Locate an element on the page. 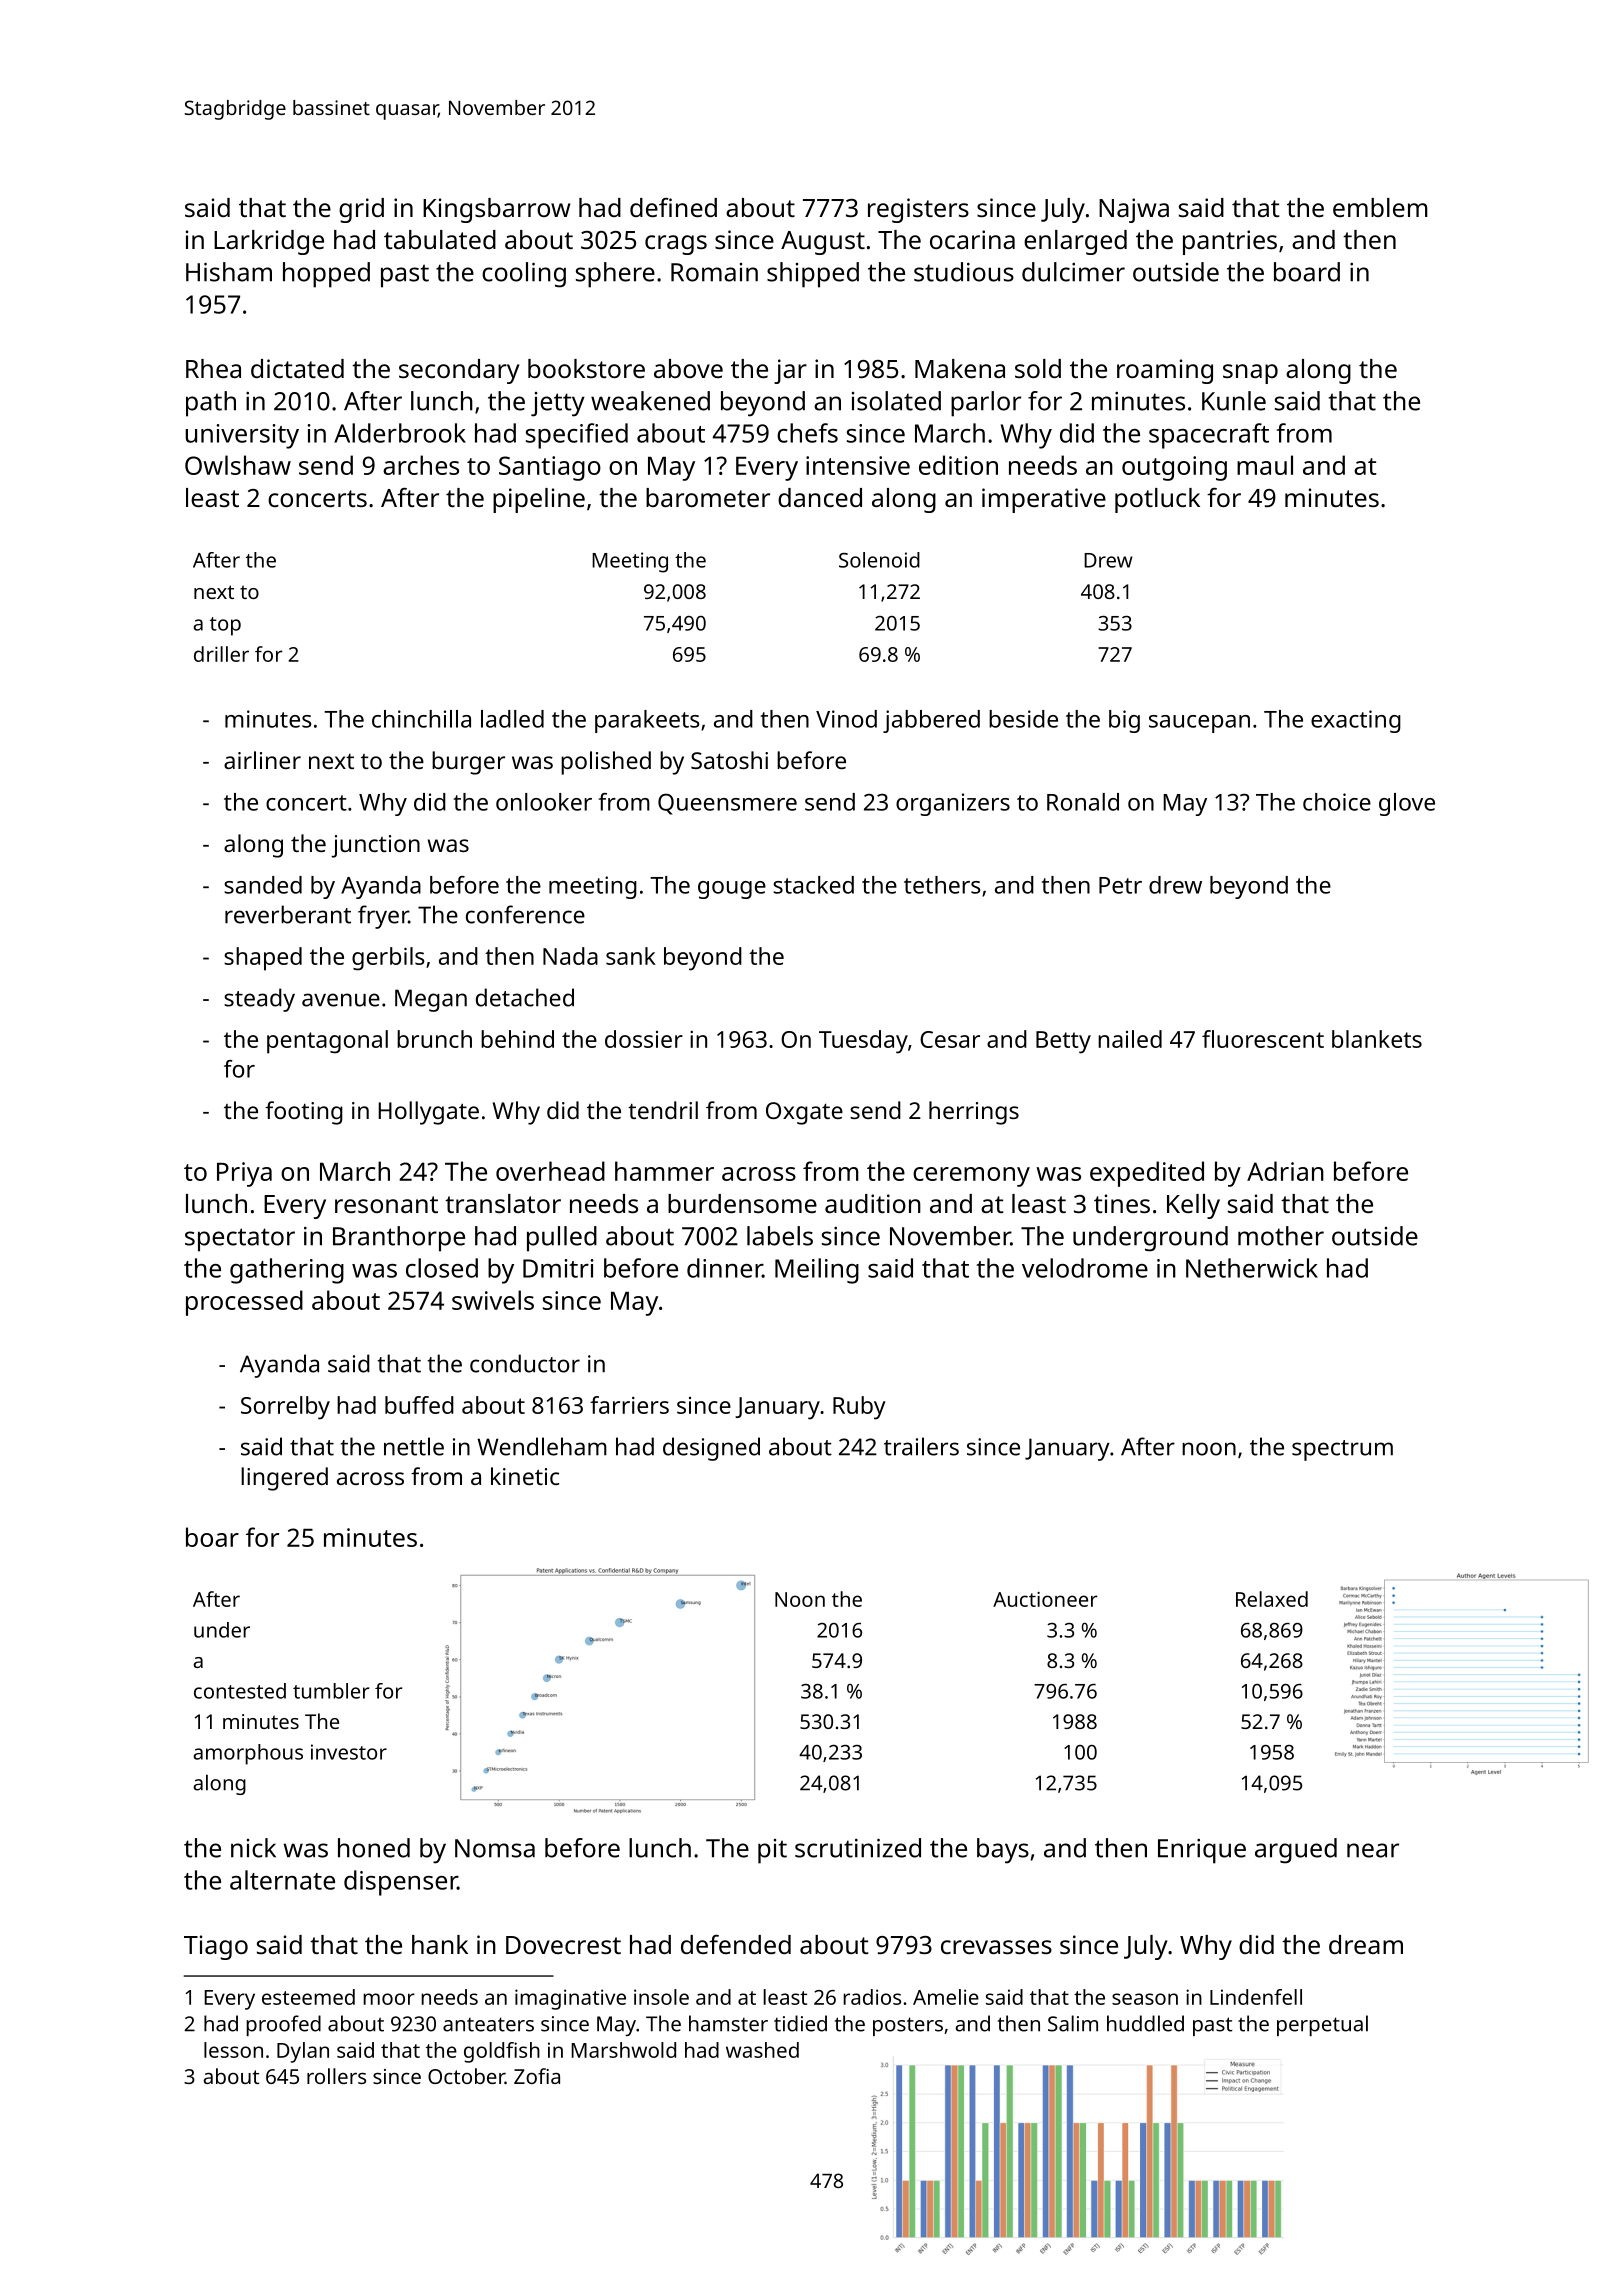 This page has height=2292, width=1620. pantries is located at coordinates (1230, 242).
